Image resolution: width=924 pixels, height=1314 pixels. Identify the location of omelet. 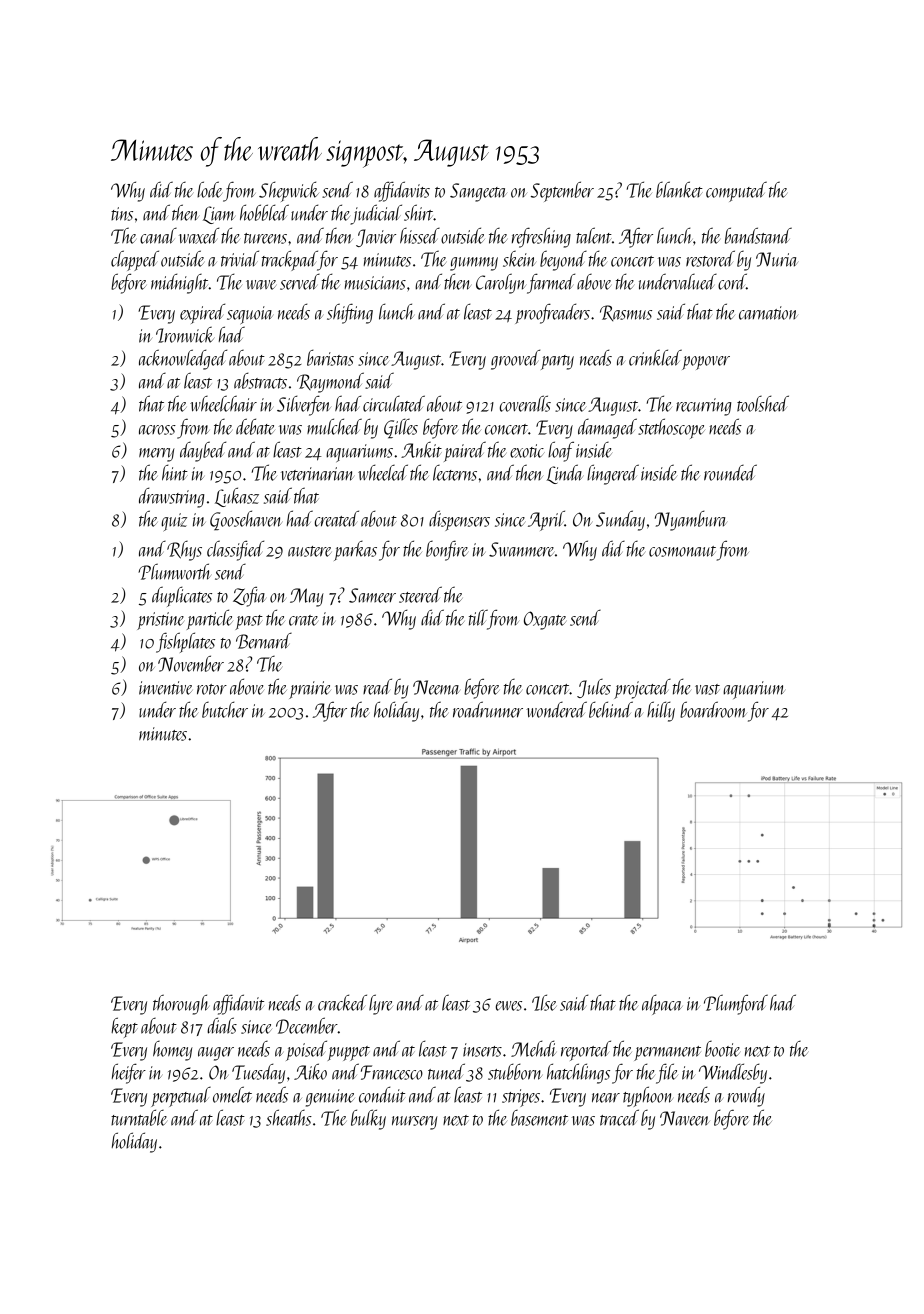
(232, 1094).
